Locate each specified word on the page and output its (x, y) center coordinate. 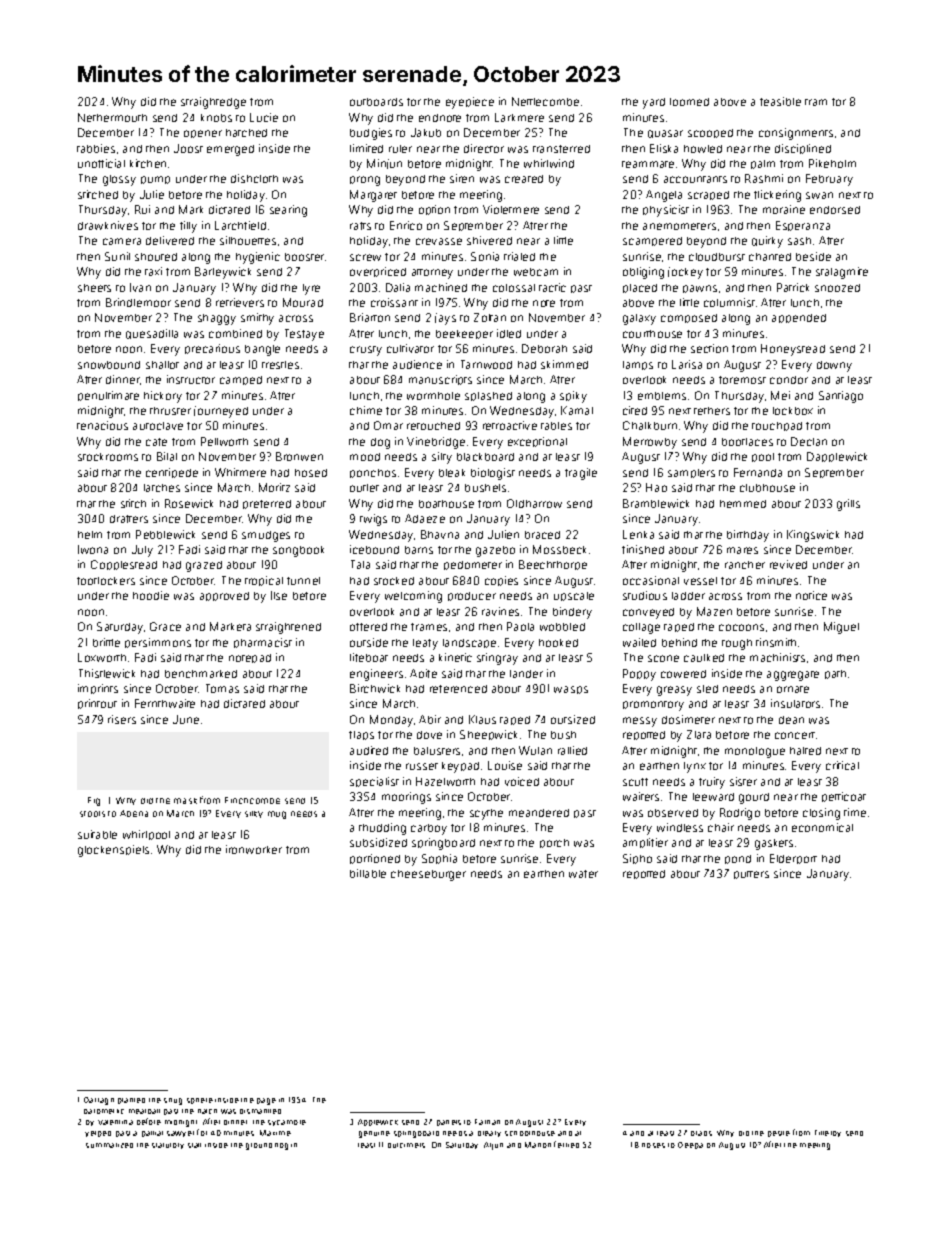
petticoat (844, 797)
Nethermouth (112, 117)
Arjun (493, 1146)
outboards (376, 102)
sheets (94, 288)
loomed (689, 102)
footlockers (106, 581)
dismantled (260, 1111)
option (434, 210)
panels (449, 1123)
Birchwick (375, 688)
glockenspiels (113, 851)
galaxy (639, 319)
